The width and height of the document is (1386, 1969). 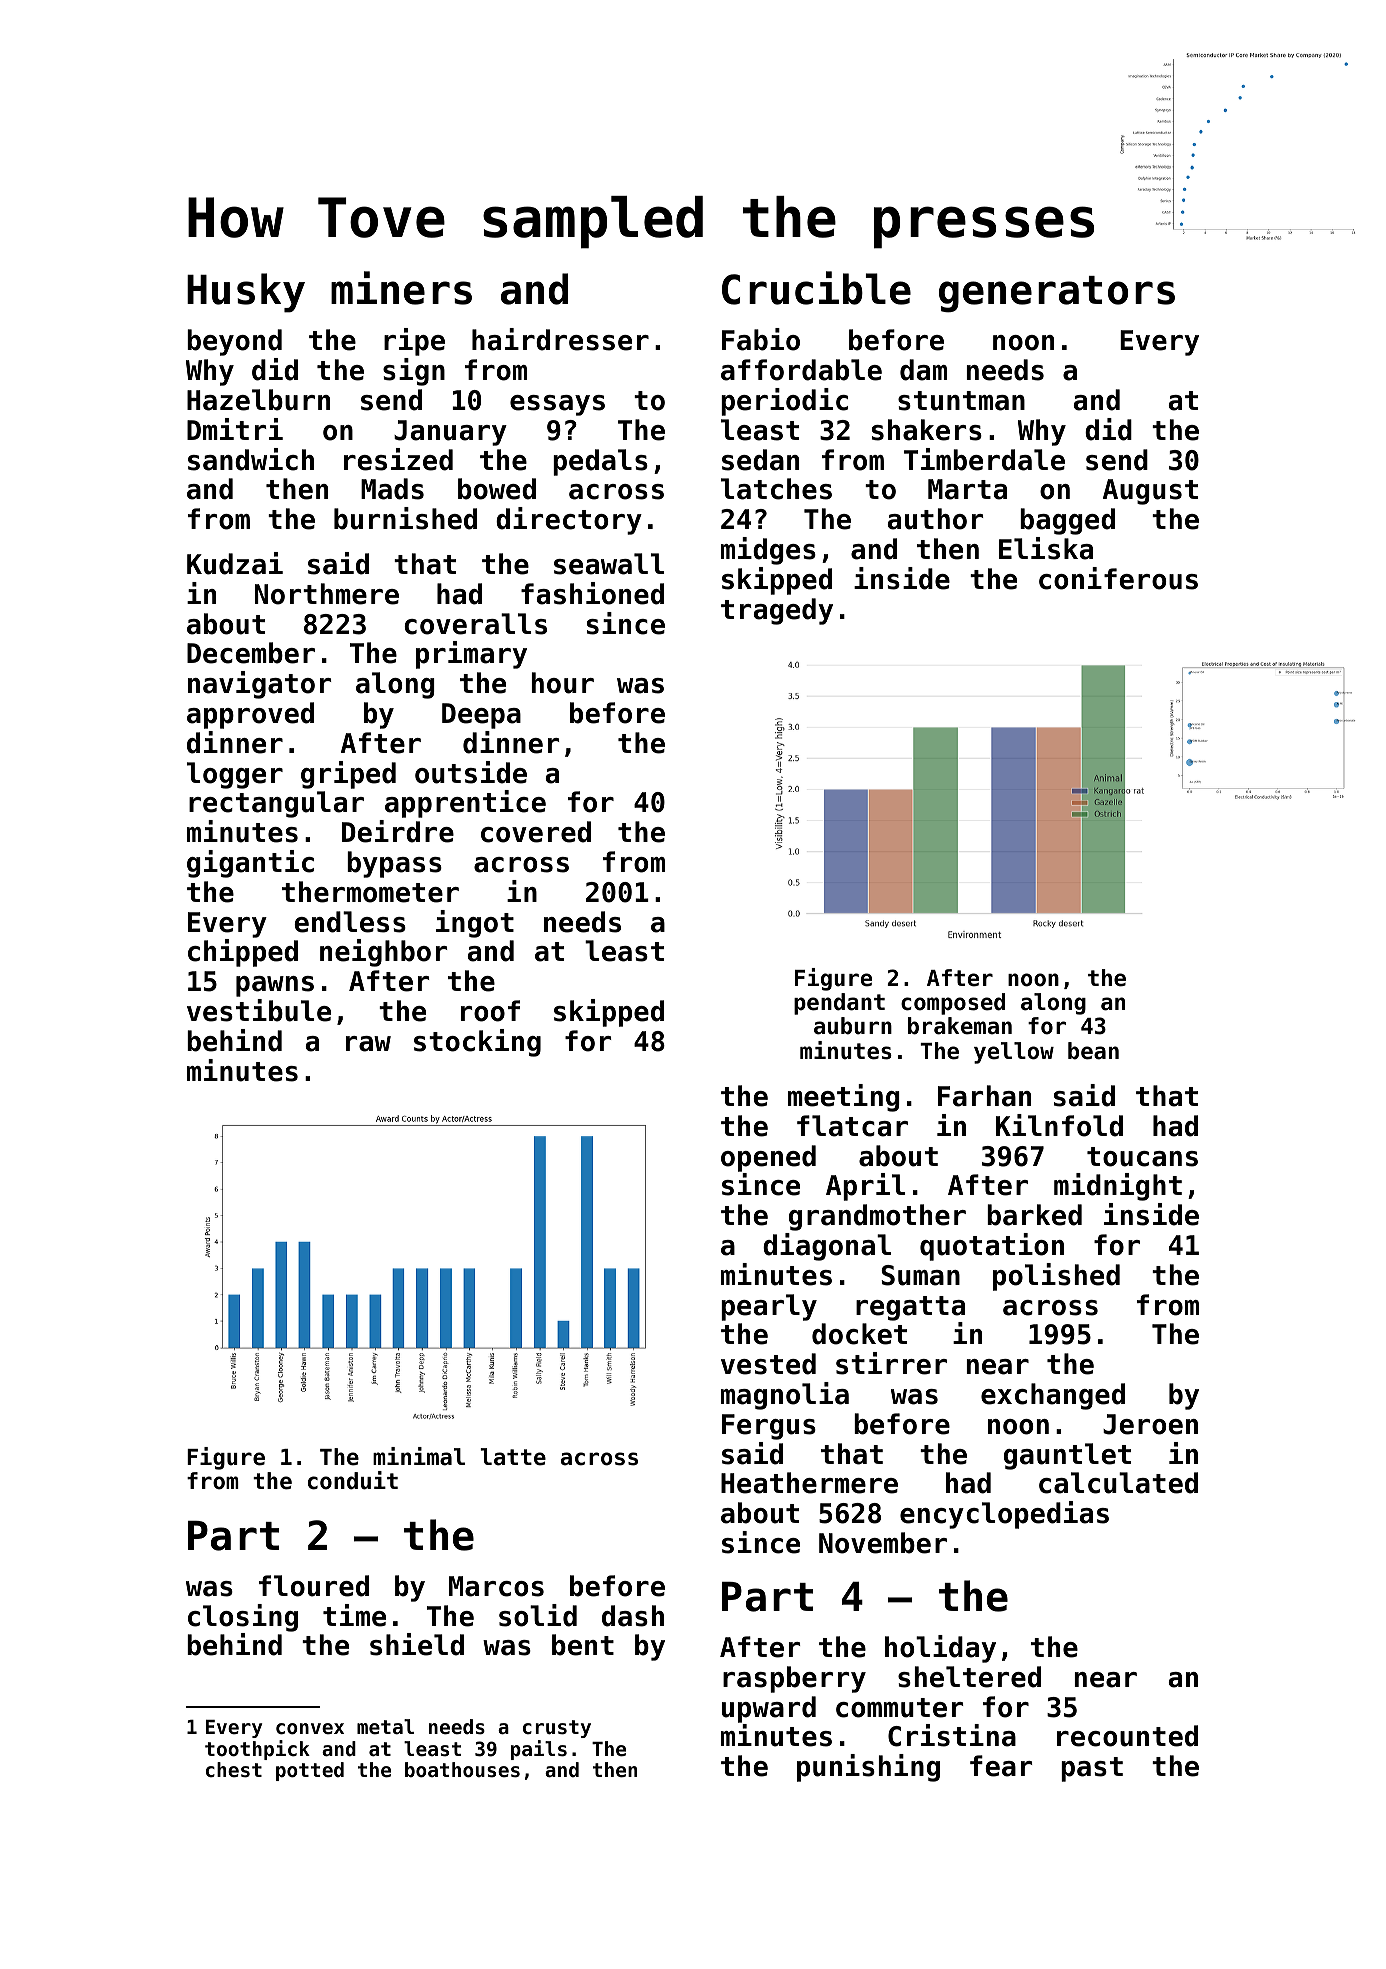 What do you see at coordinates (953, 1004) in the document?
I see `composed` at bounding box center [953, 1004].
